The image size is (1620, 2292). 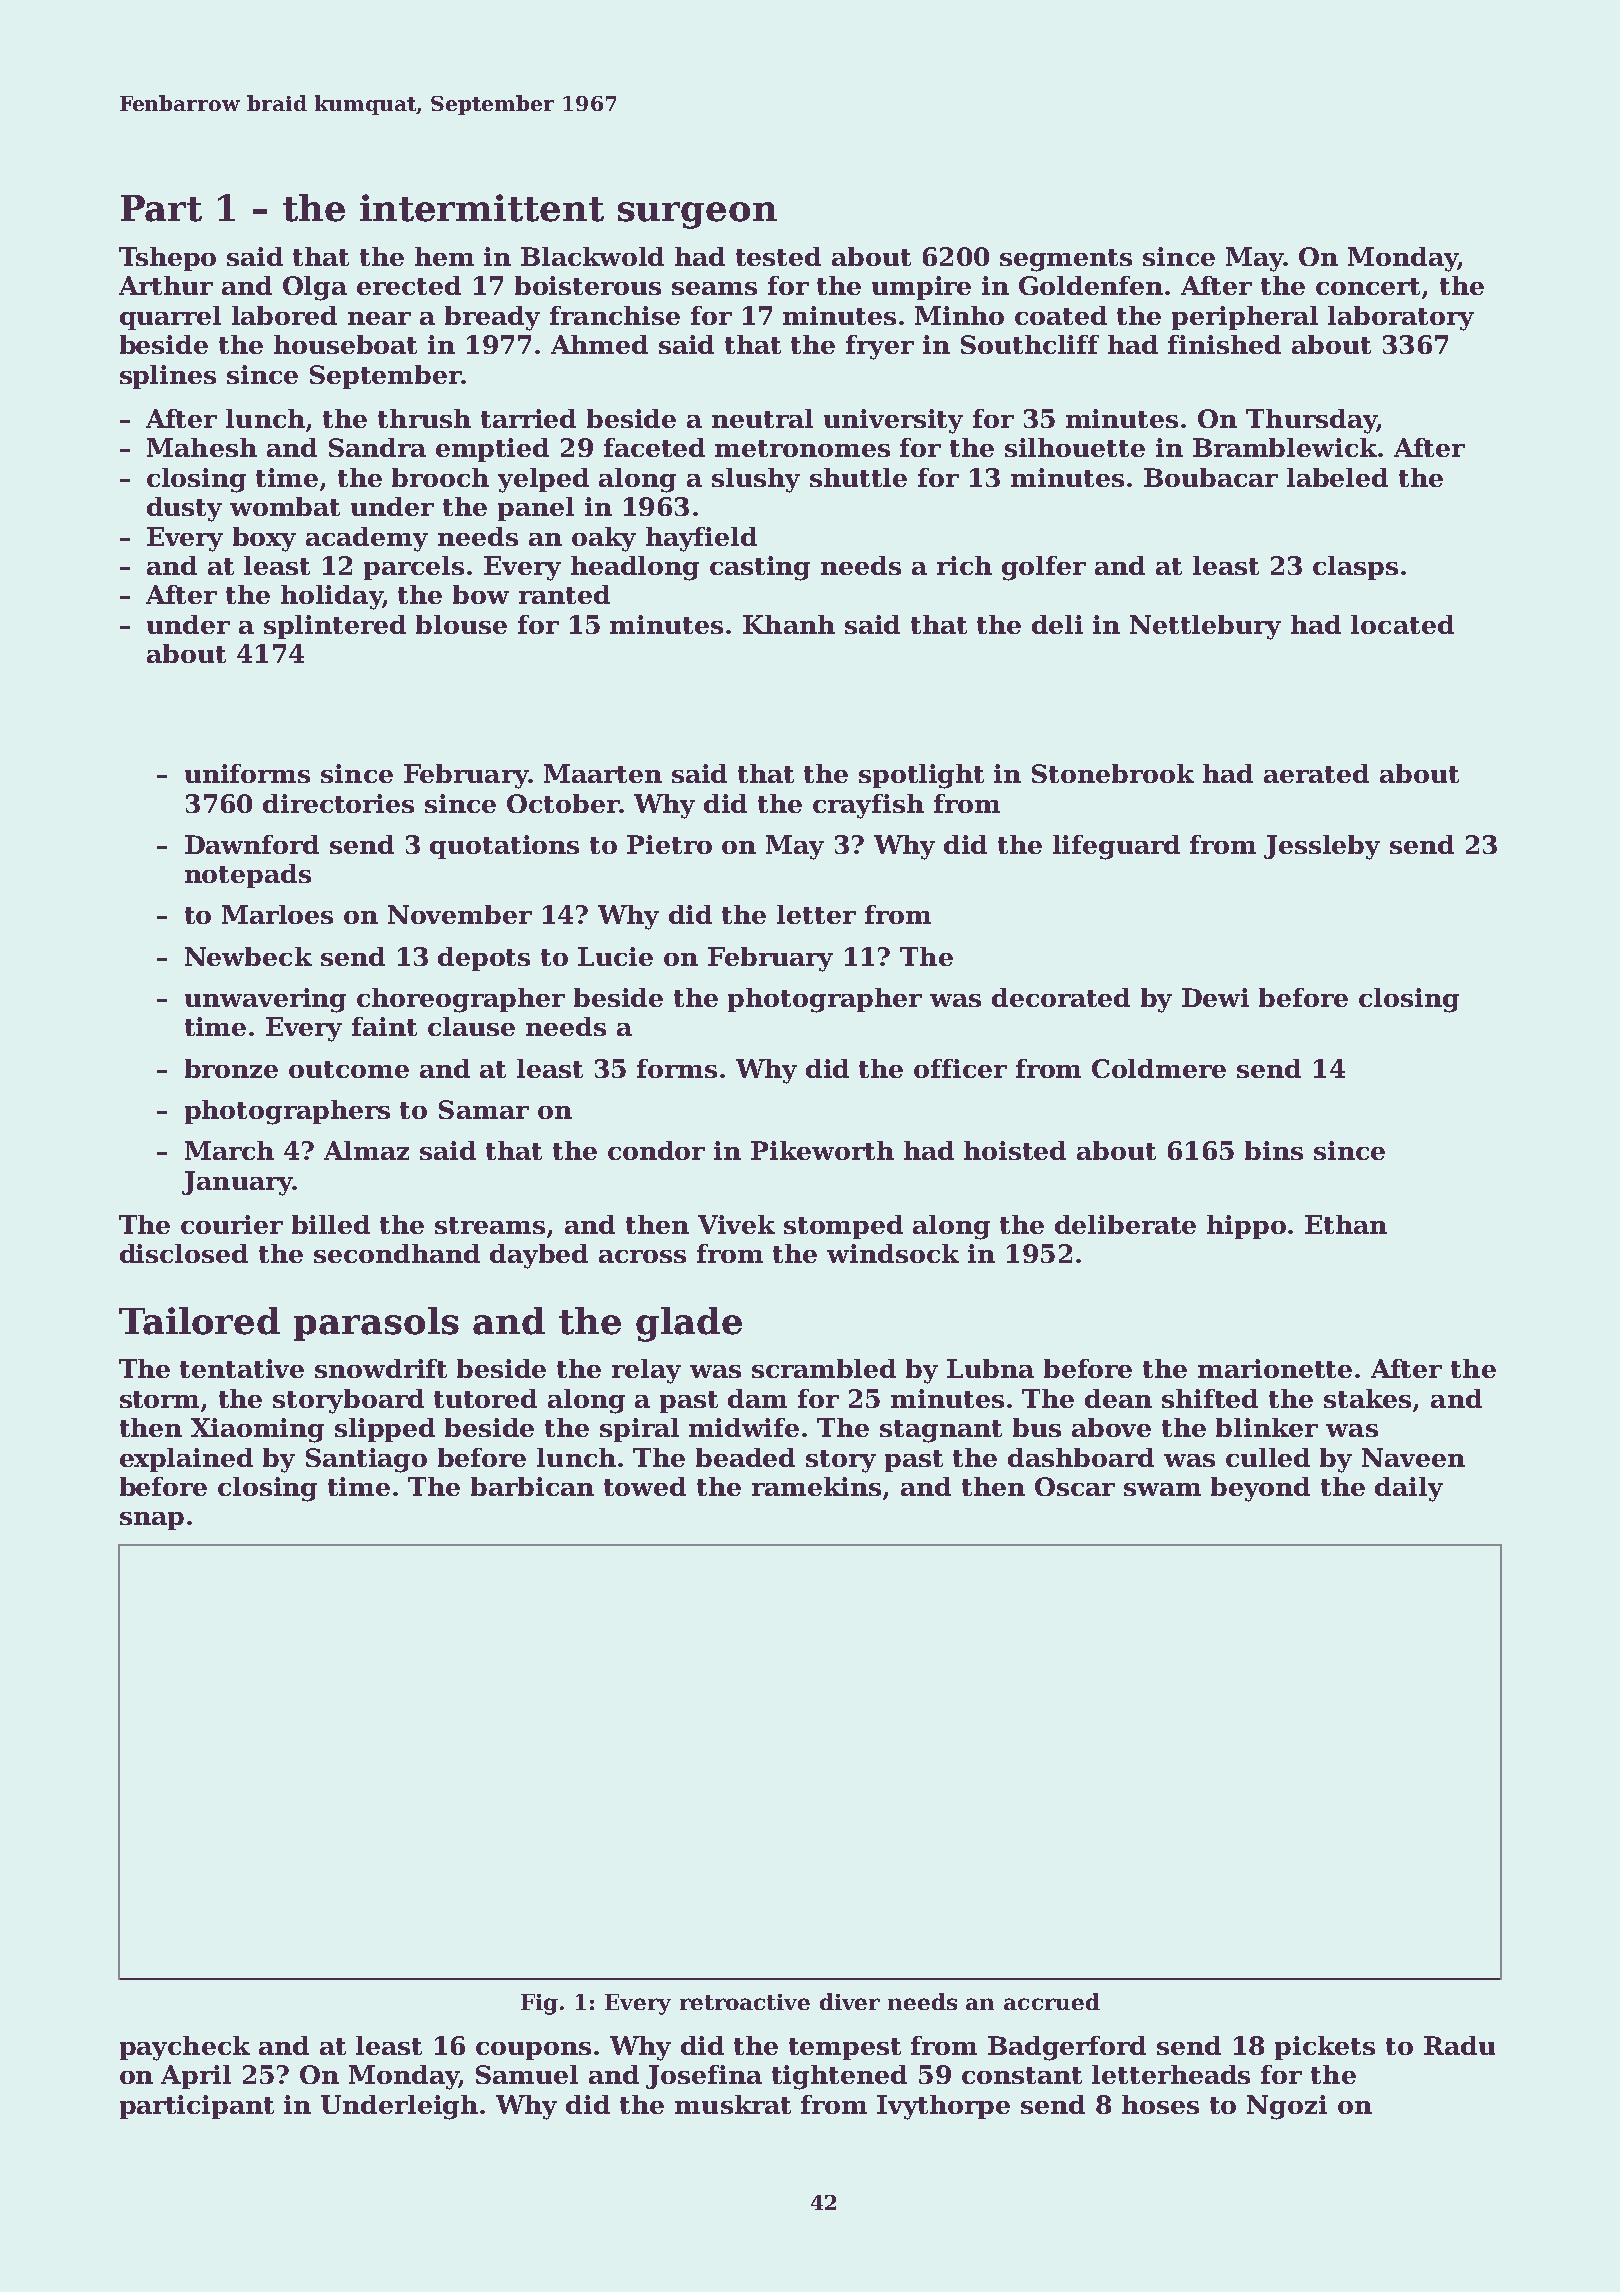 I want to click on concert, so click(x=1368, y=286).
